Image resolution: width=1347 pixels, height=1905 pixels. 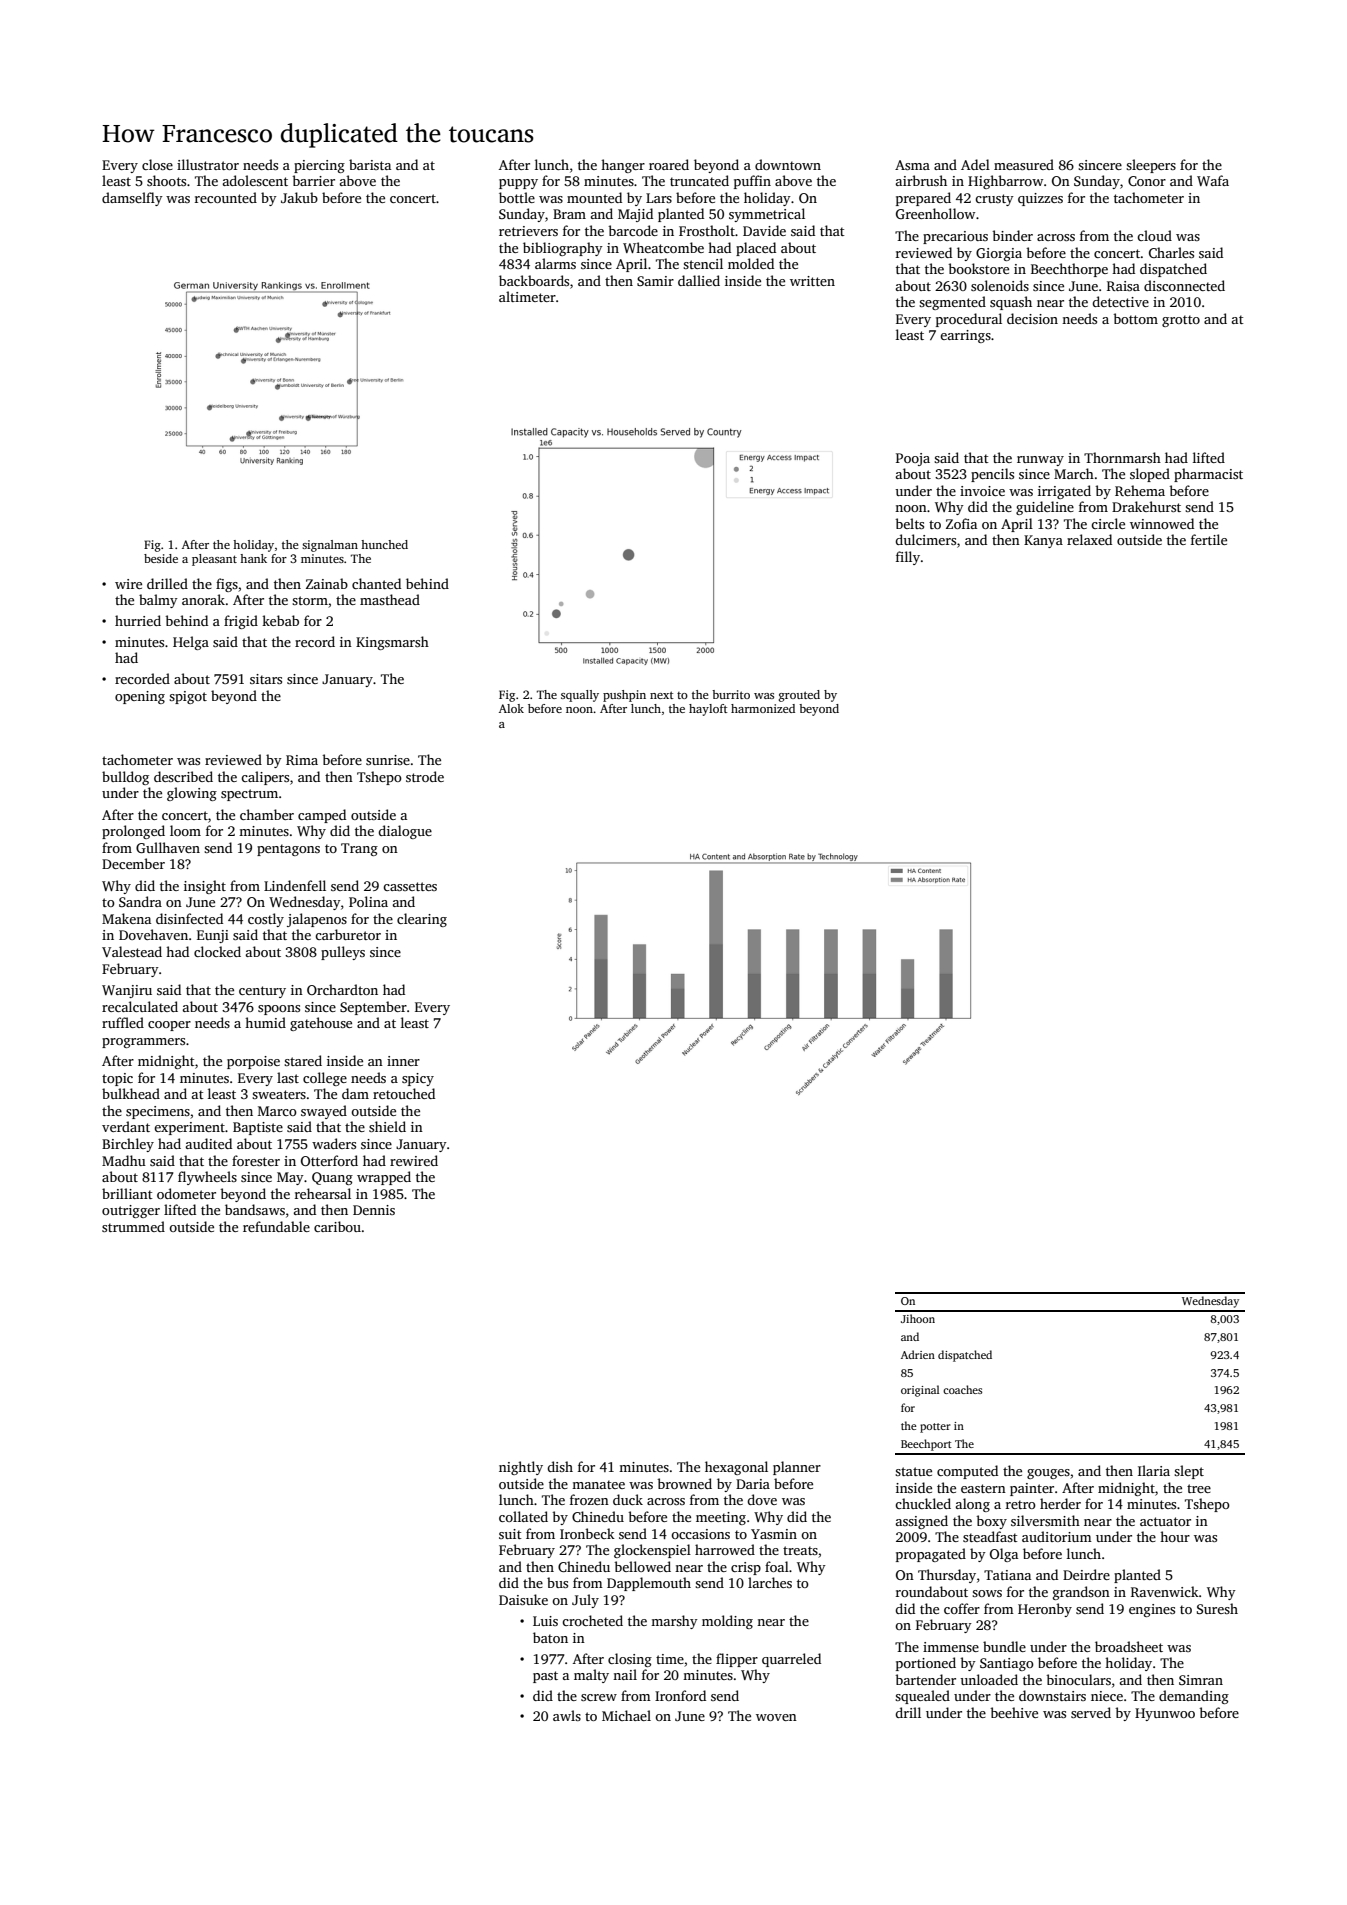 I want to click on Wafa, so click(x=1213, y=180).
